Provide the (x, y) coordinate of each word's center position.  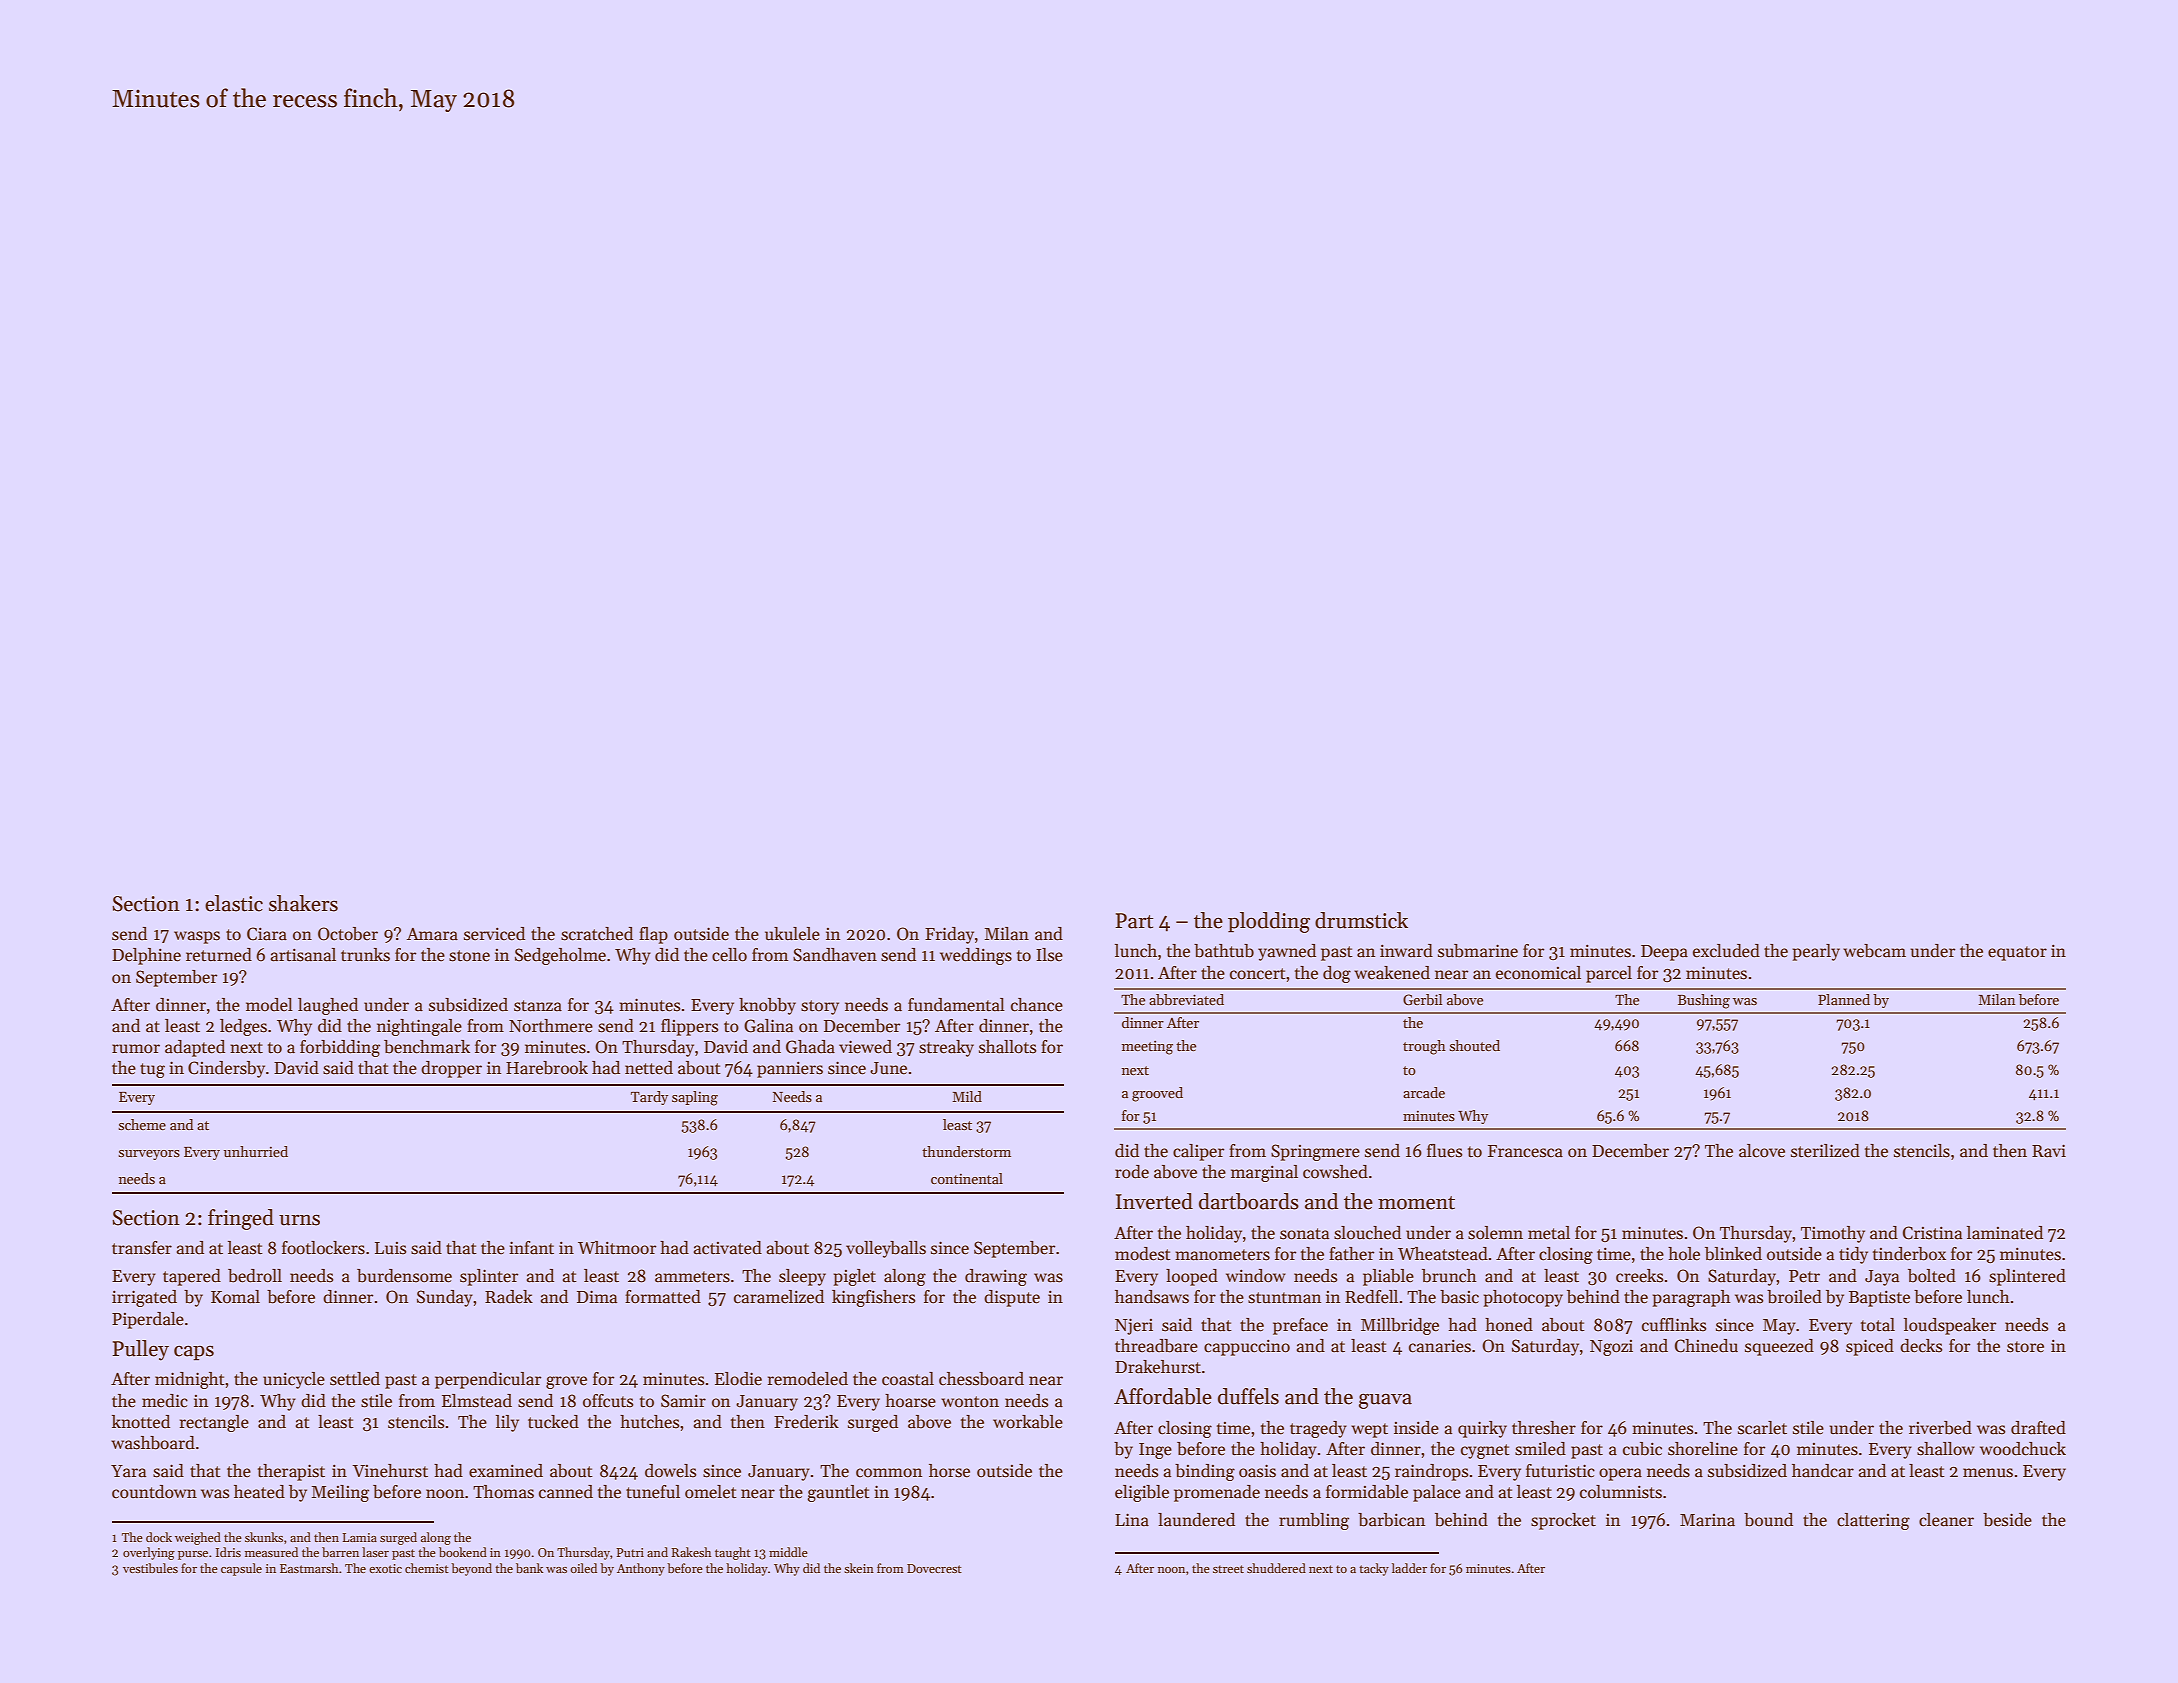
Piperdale (148, 1320)
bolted (1932, 1276)
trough (1424, 1047)
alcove (1762, 1151)
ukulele (792, 934)
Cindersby (226, 1069)
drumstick (1361, 920)
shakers (303, 903)
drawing (996, 1277)
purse (193, 1555)
